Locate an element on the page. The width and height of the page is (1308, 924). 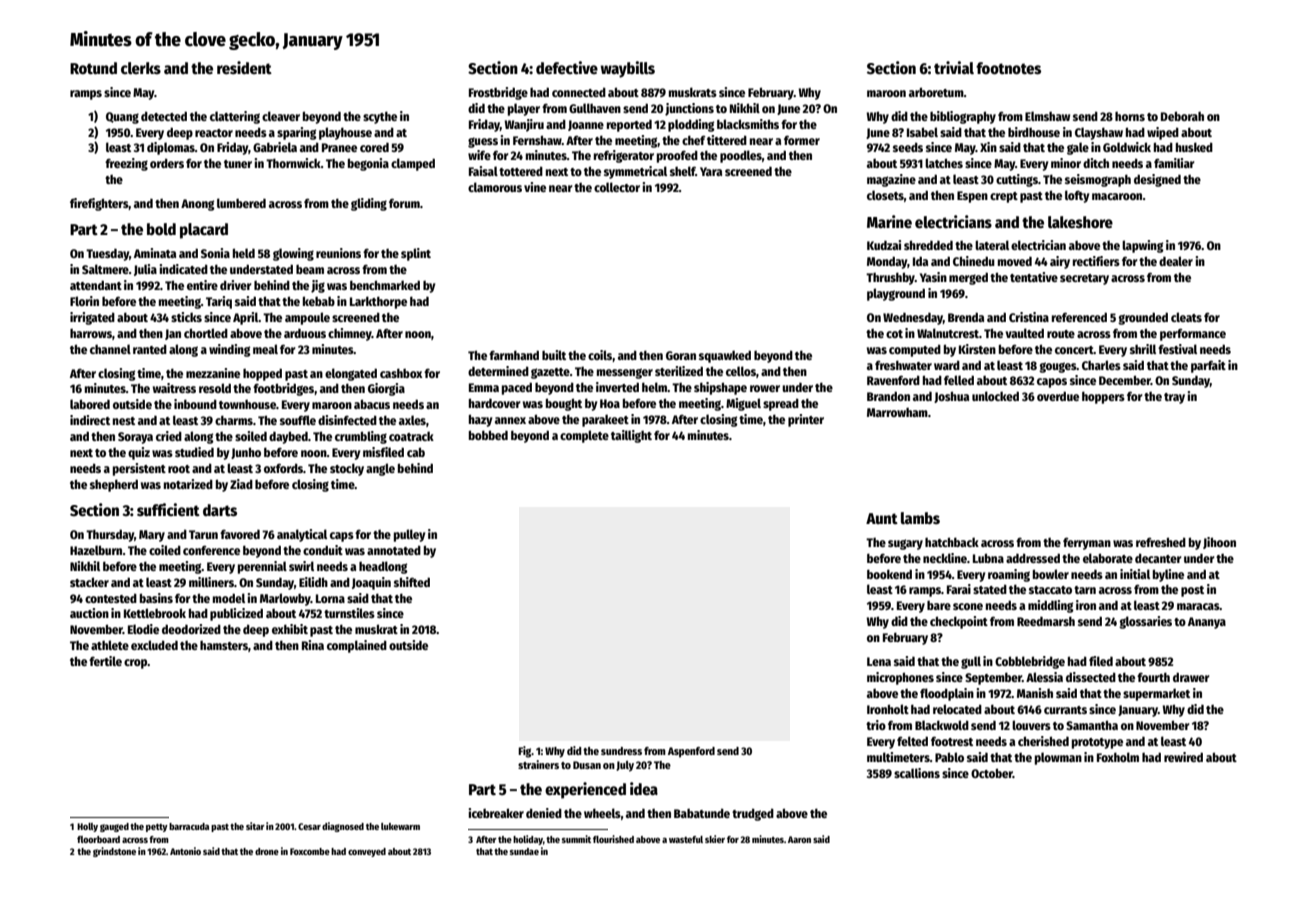
tray is located at coordinates (1174, 398).
